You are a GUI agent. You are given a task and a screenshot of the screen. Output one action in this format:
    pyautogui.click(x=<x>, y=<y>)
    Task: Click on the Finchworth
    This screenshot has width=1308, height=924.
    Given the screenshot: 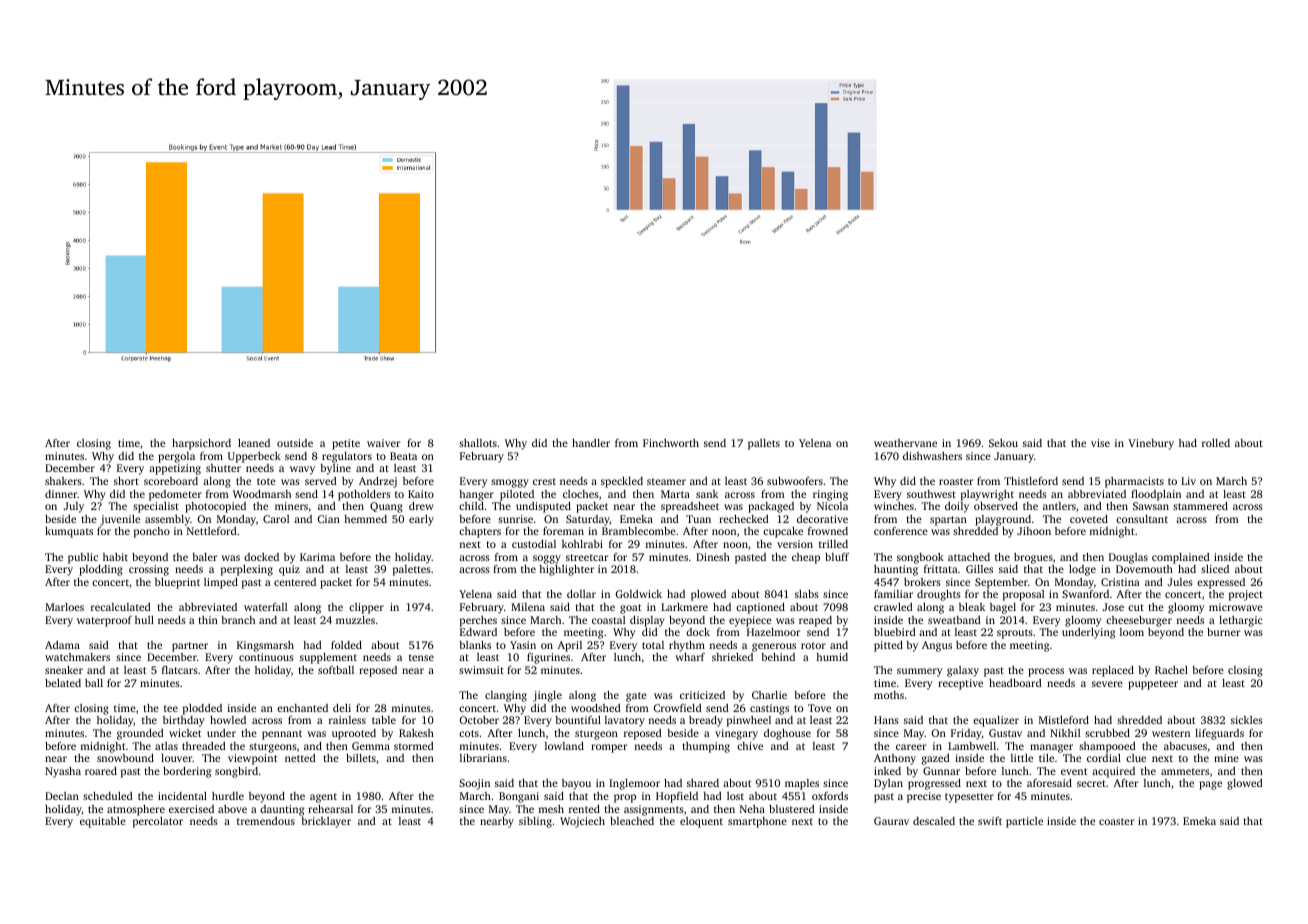 What is the action you would take?
    pyautogui.click(x=671, y=443)
